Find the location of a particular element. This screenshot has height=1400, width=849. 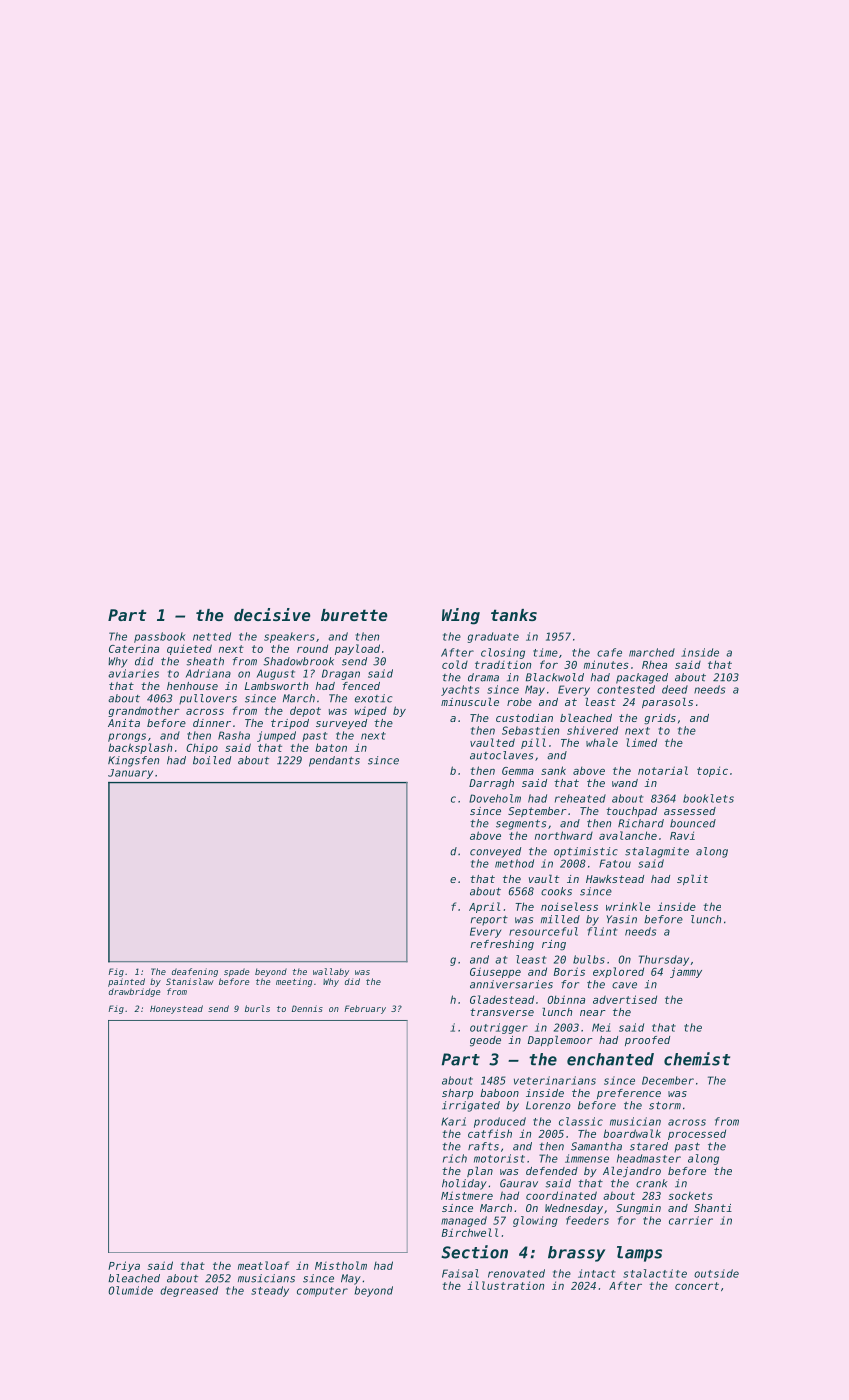

sharp is located at coordinates (457, 1094).
